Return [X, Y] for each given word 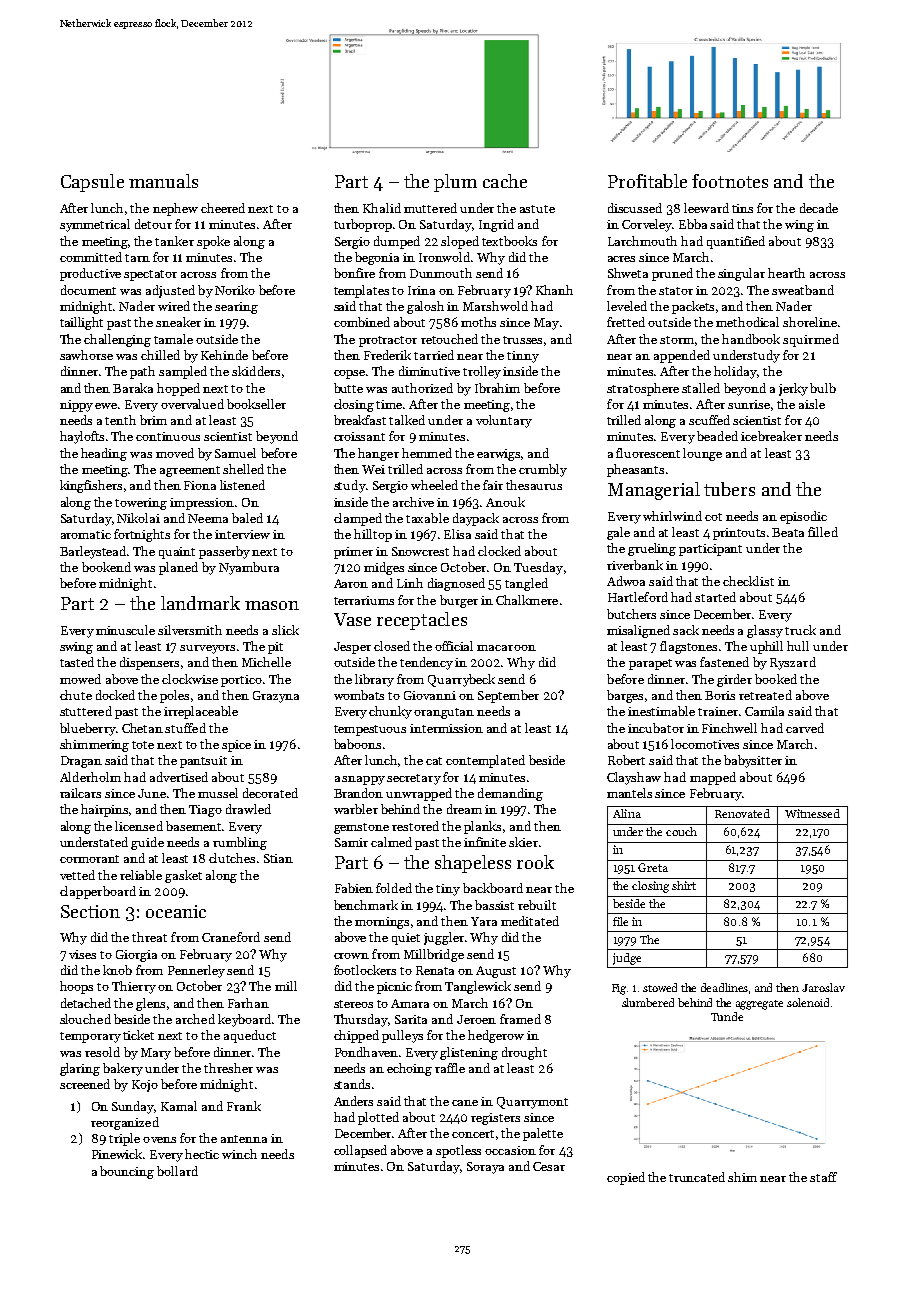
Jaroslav [823, 987]
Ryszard [793, 663]
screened [85, 1084]
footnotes [730, 181]
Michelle [266, 662]
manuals [163, 181]
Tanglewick [478, 987]
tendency [426, 663]
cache [505, 181]
